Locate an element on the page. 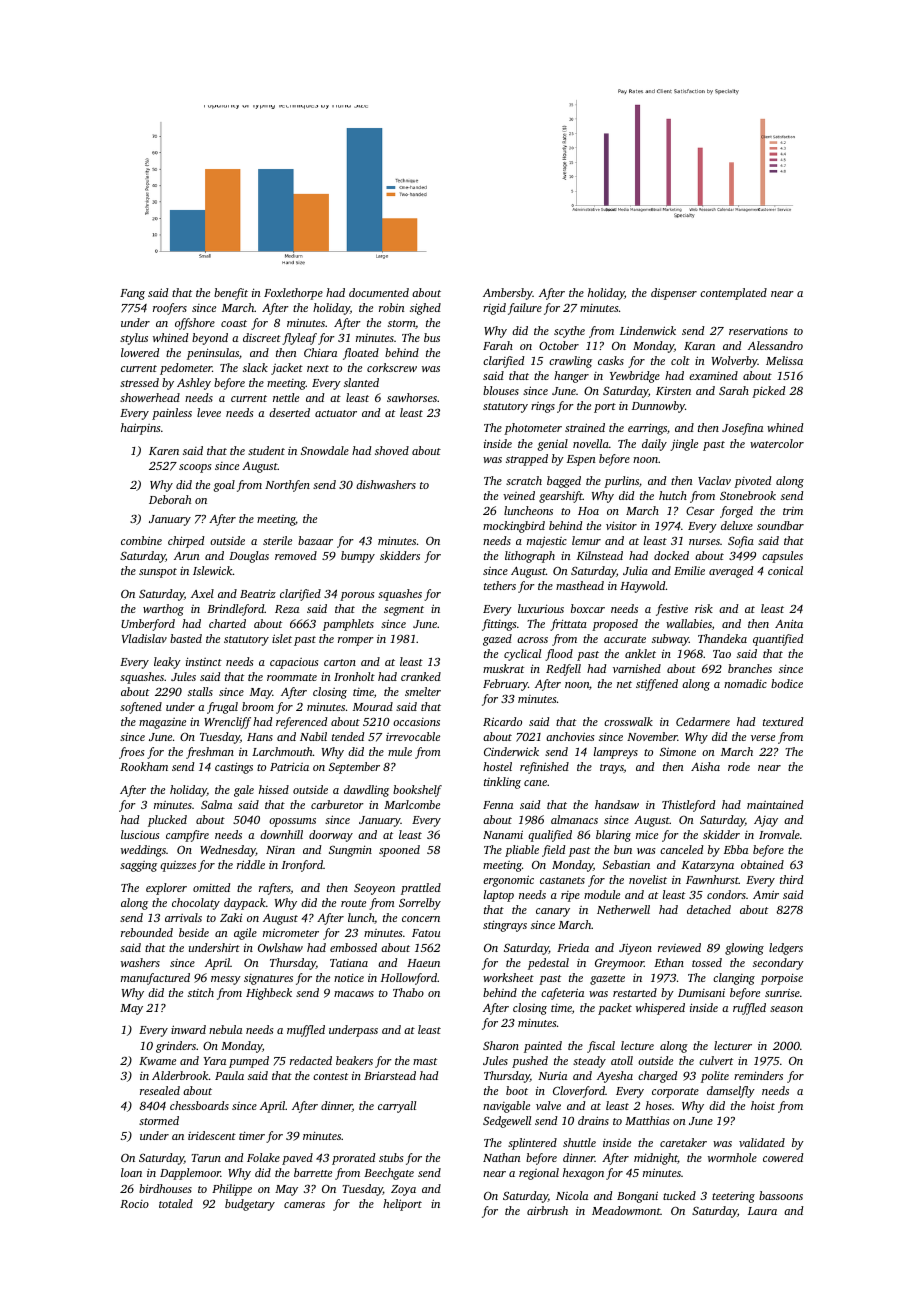 The image size is (924, 1308). Brindleford is located at coordinates (236, 610).
